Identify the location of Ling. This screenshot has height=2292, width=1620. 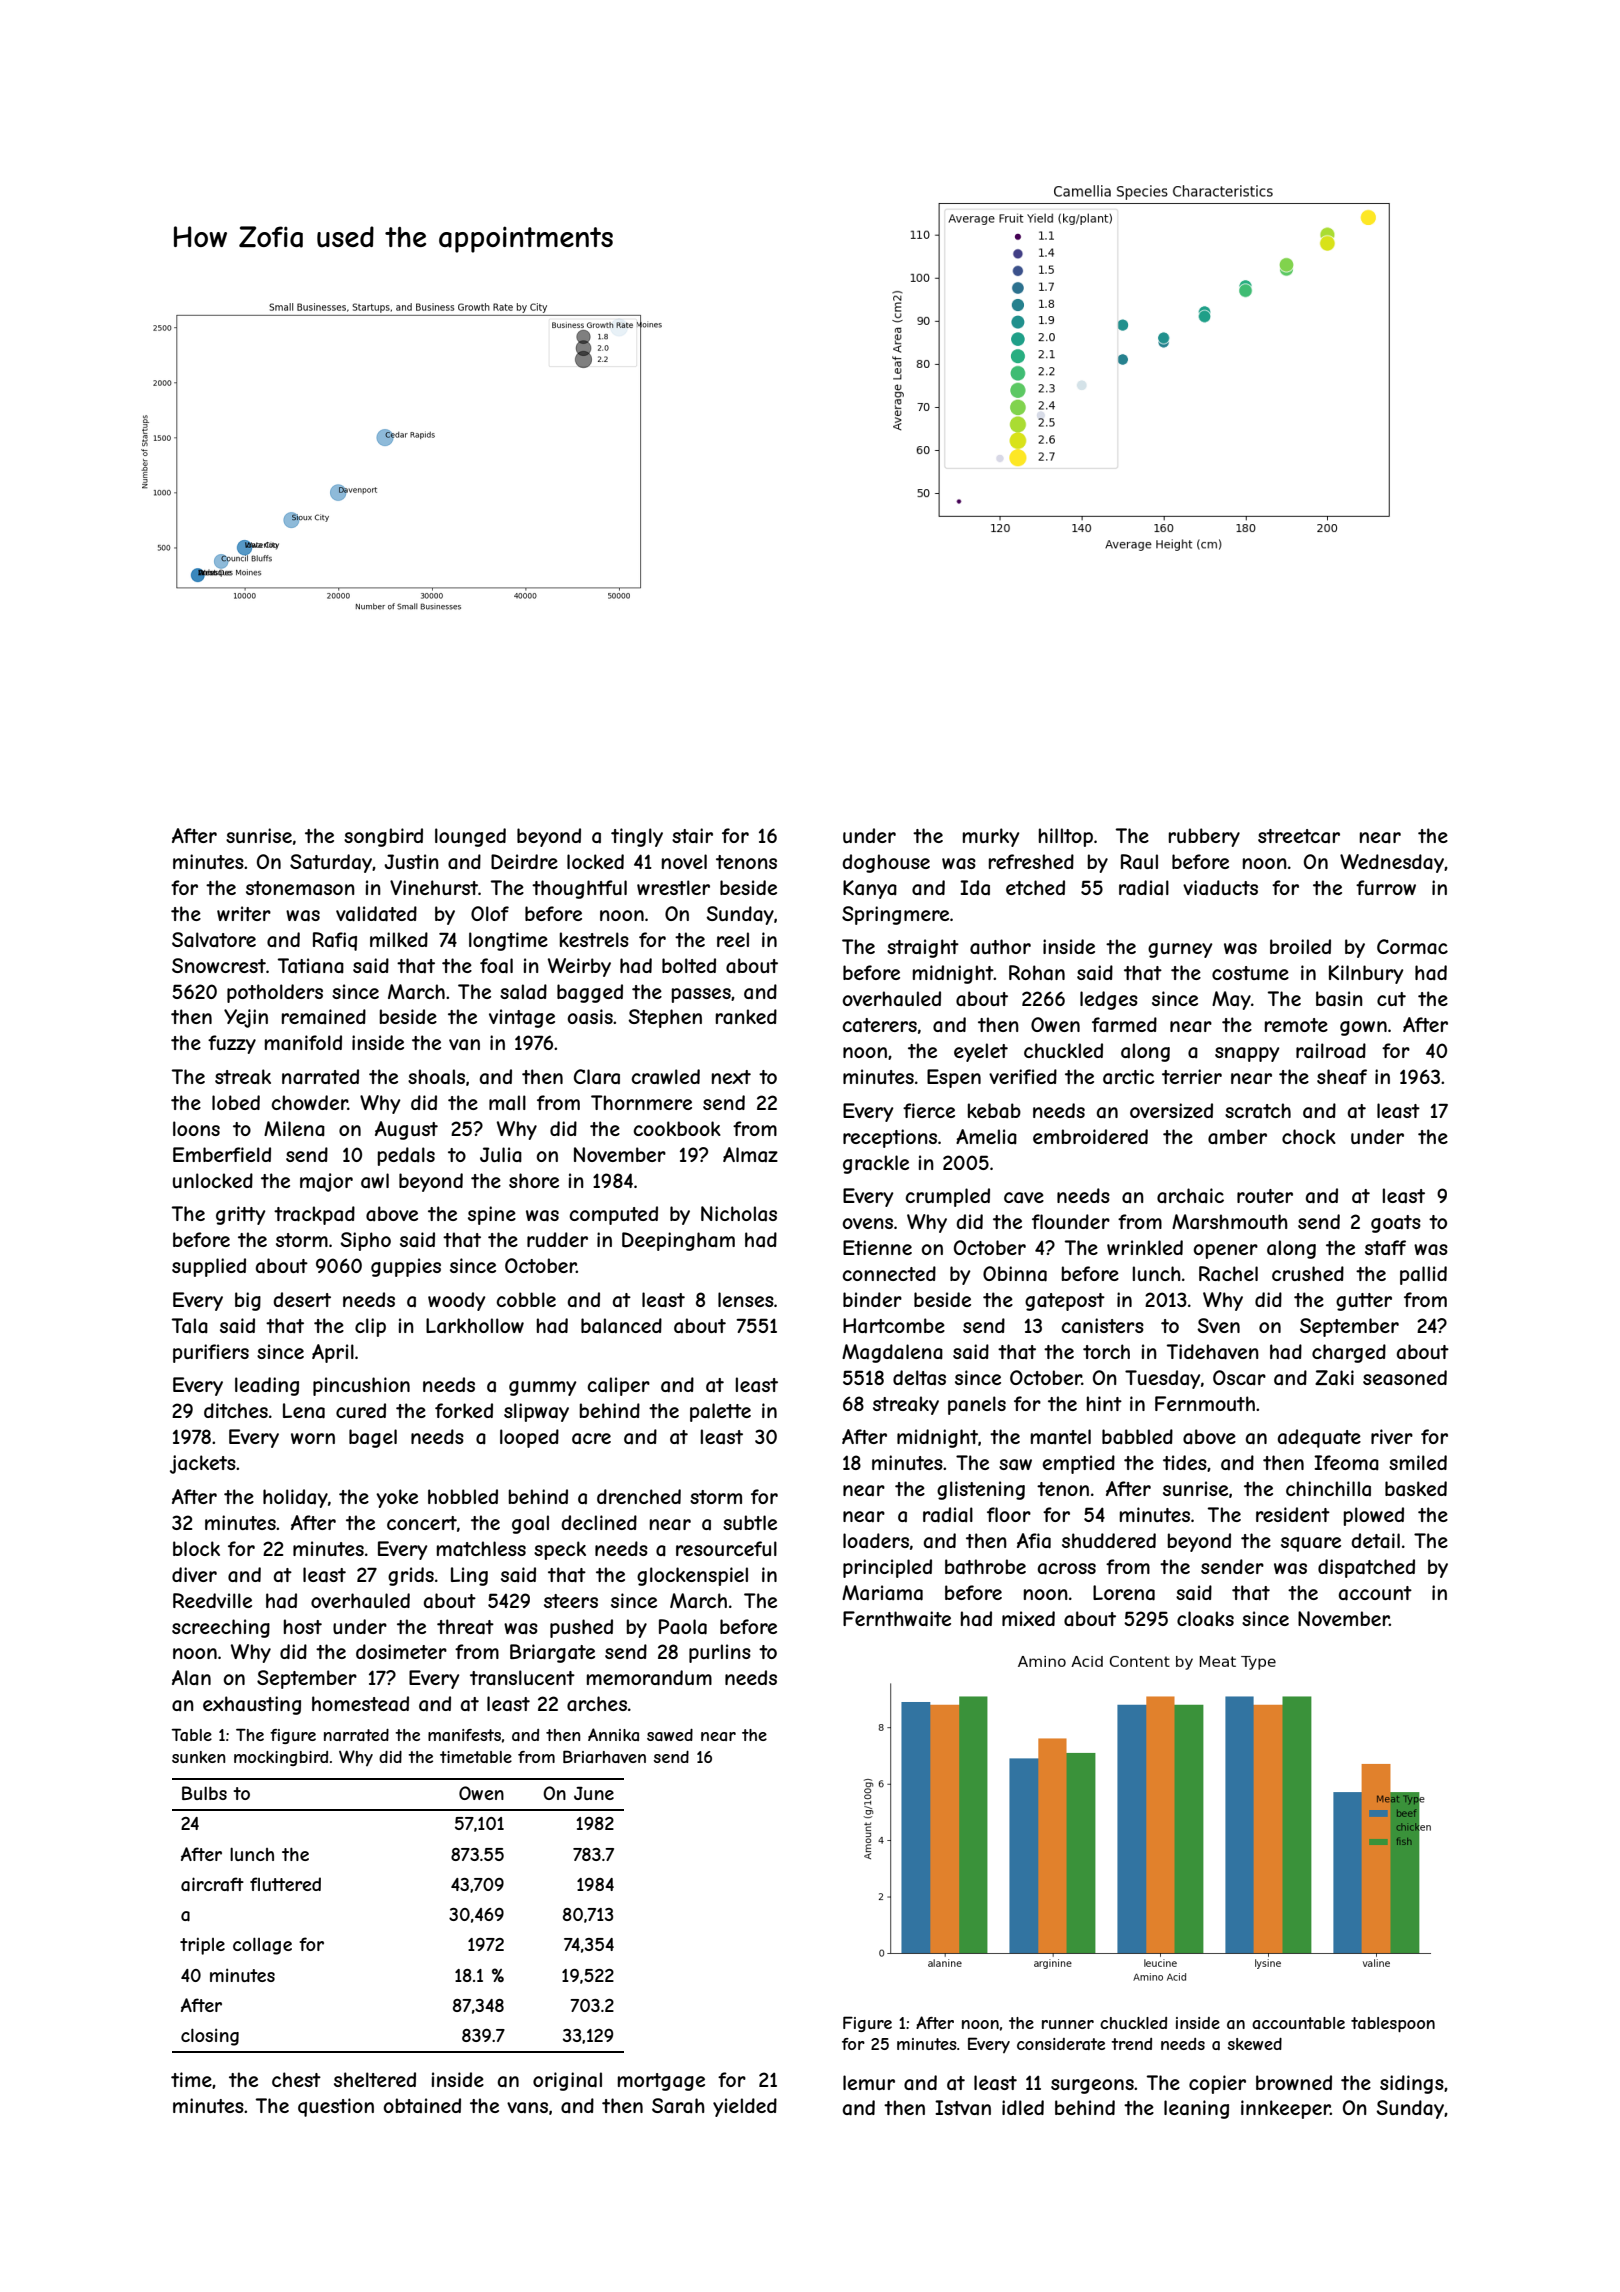
(469, 1576).
